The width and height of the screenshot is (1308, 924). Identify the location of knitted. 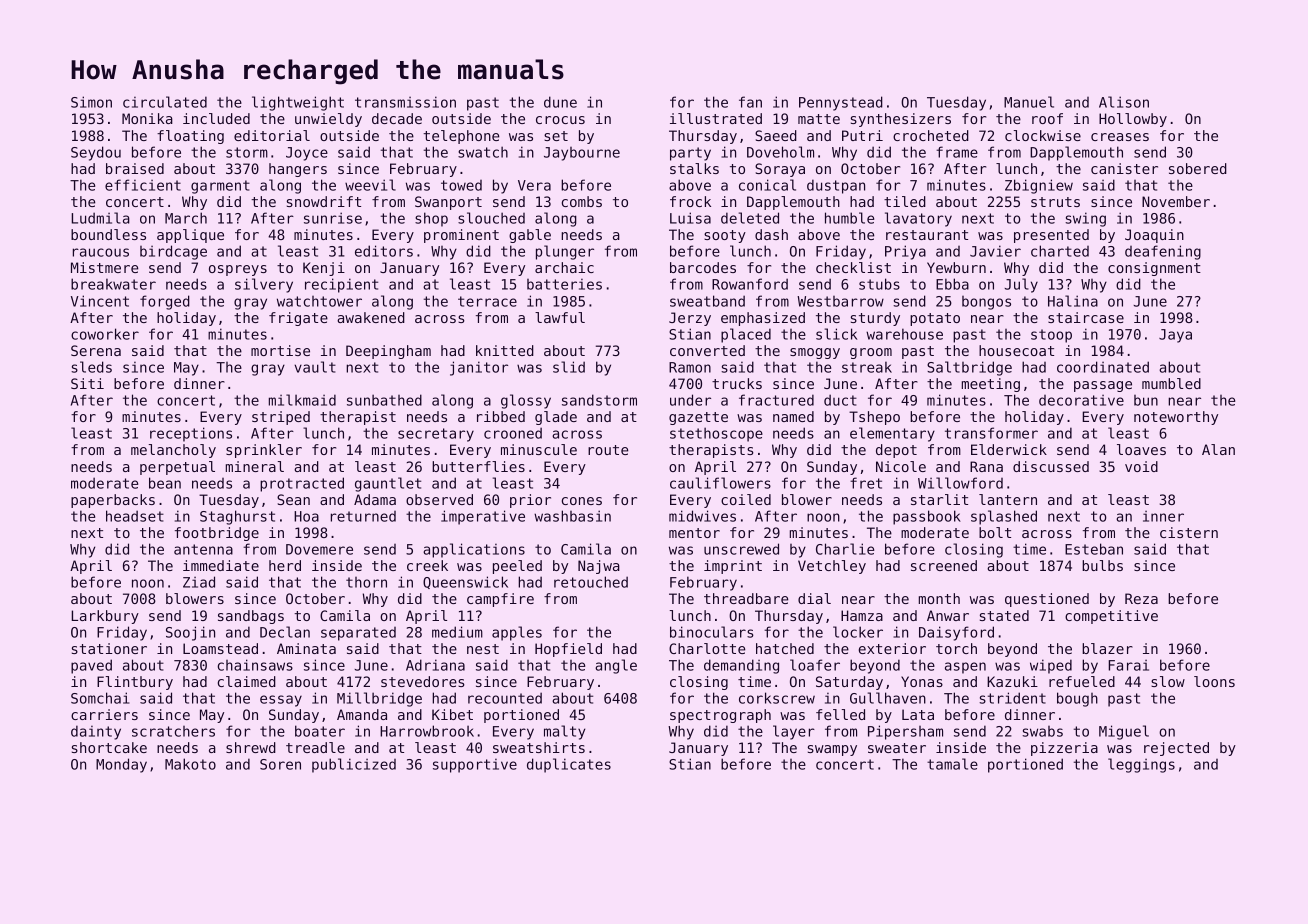
(505, 350).
